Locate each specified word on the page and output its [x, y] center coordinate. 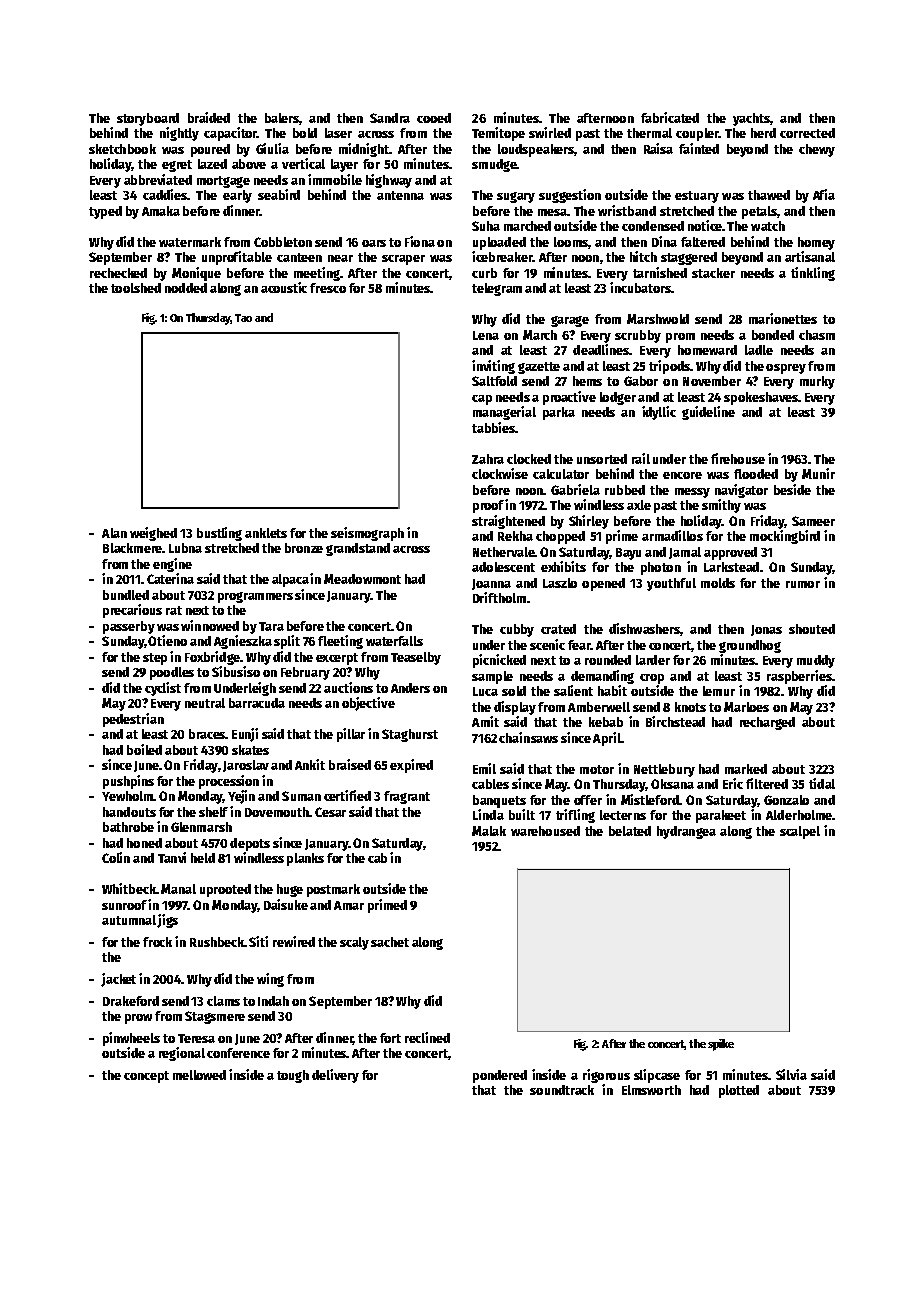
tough [293, 1076]
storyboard [148, 119]
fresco [328, 288]
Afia [824, 194]
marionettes [783, 318]
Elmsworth [651, 1090]
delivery [335, 1076]
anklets [266, 533]
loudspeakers [536, 150]
